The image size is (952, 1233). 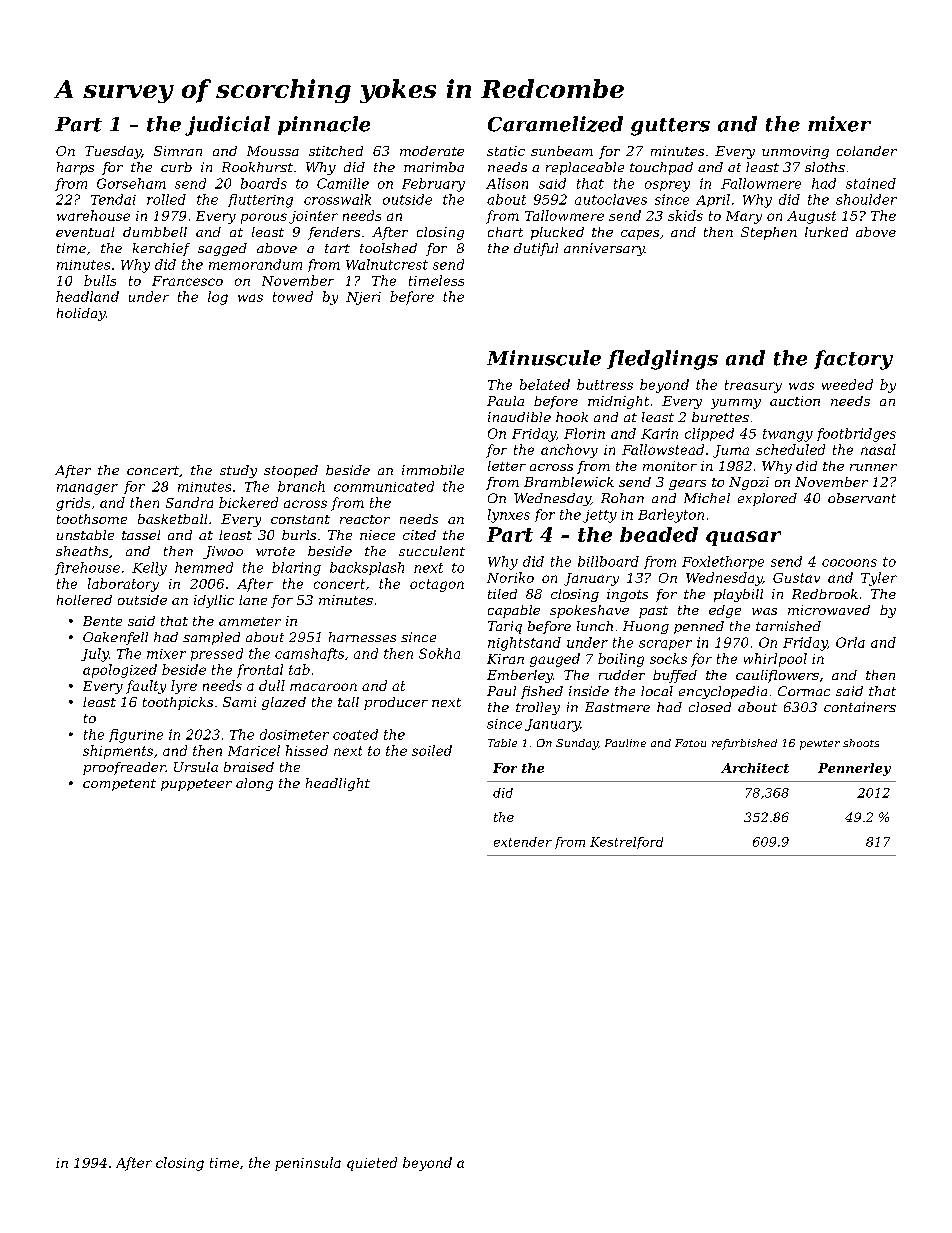 What do you see at coordinates (308, 1164) in the document?
I see `peninsula` at bounding box center [308, 1164].
